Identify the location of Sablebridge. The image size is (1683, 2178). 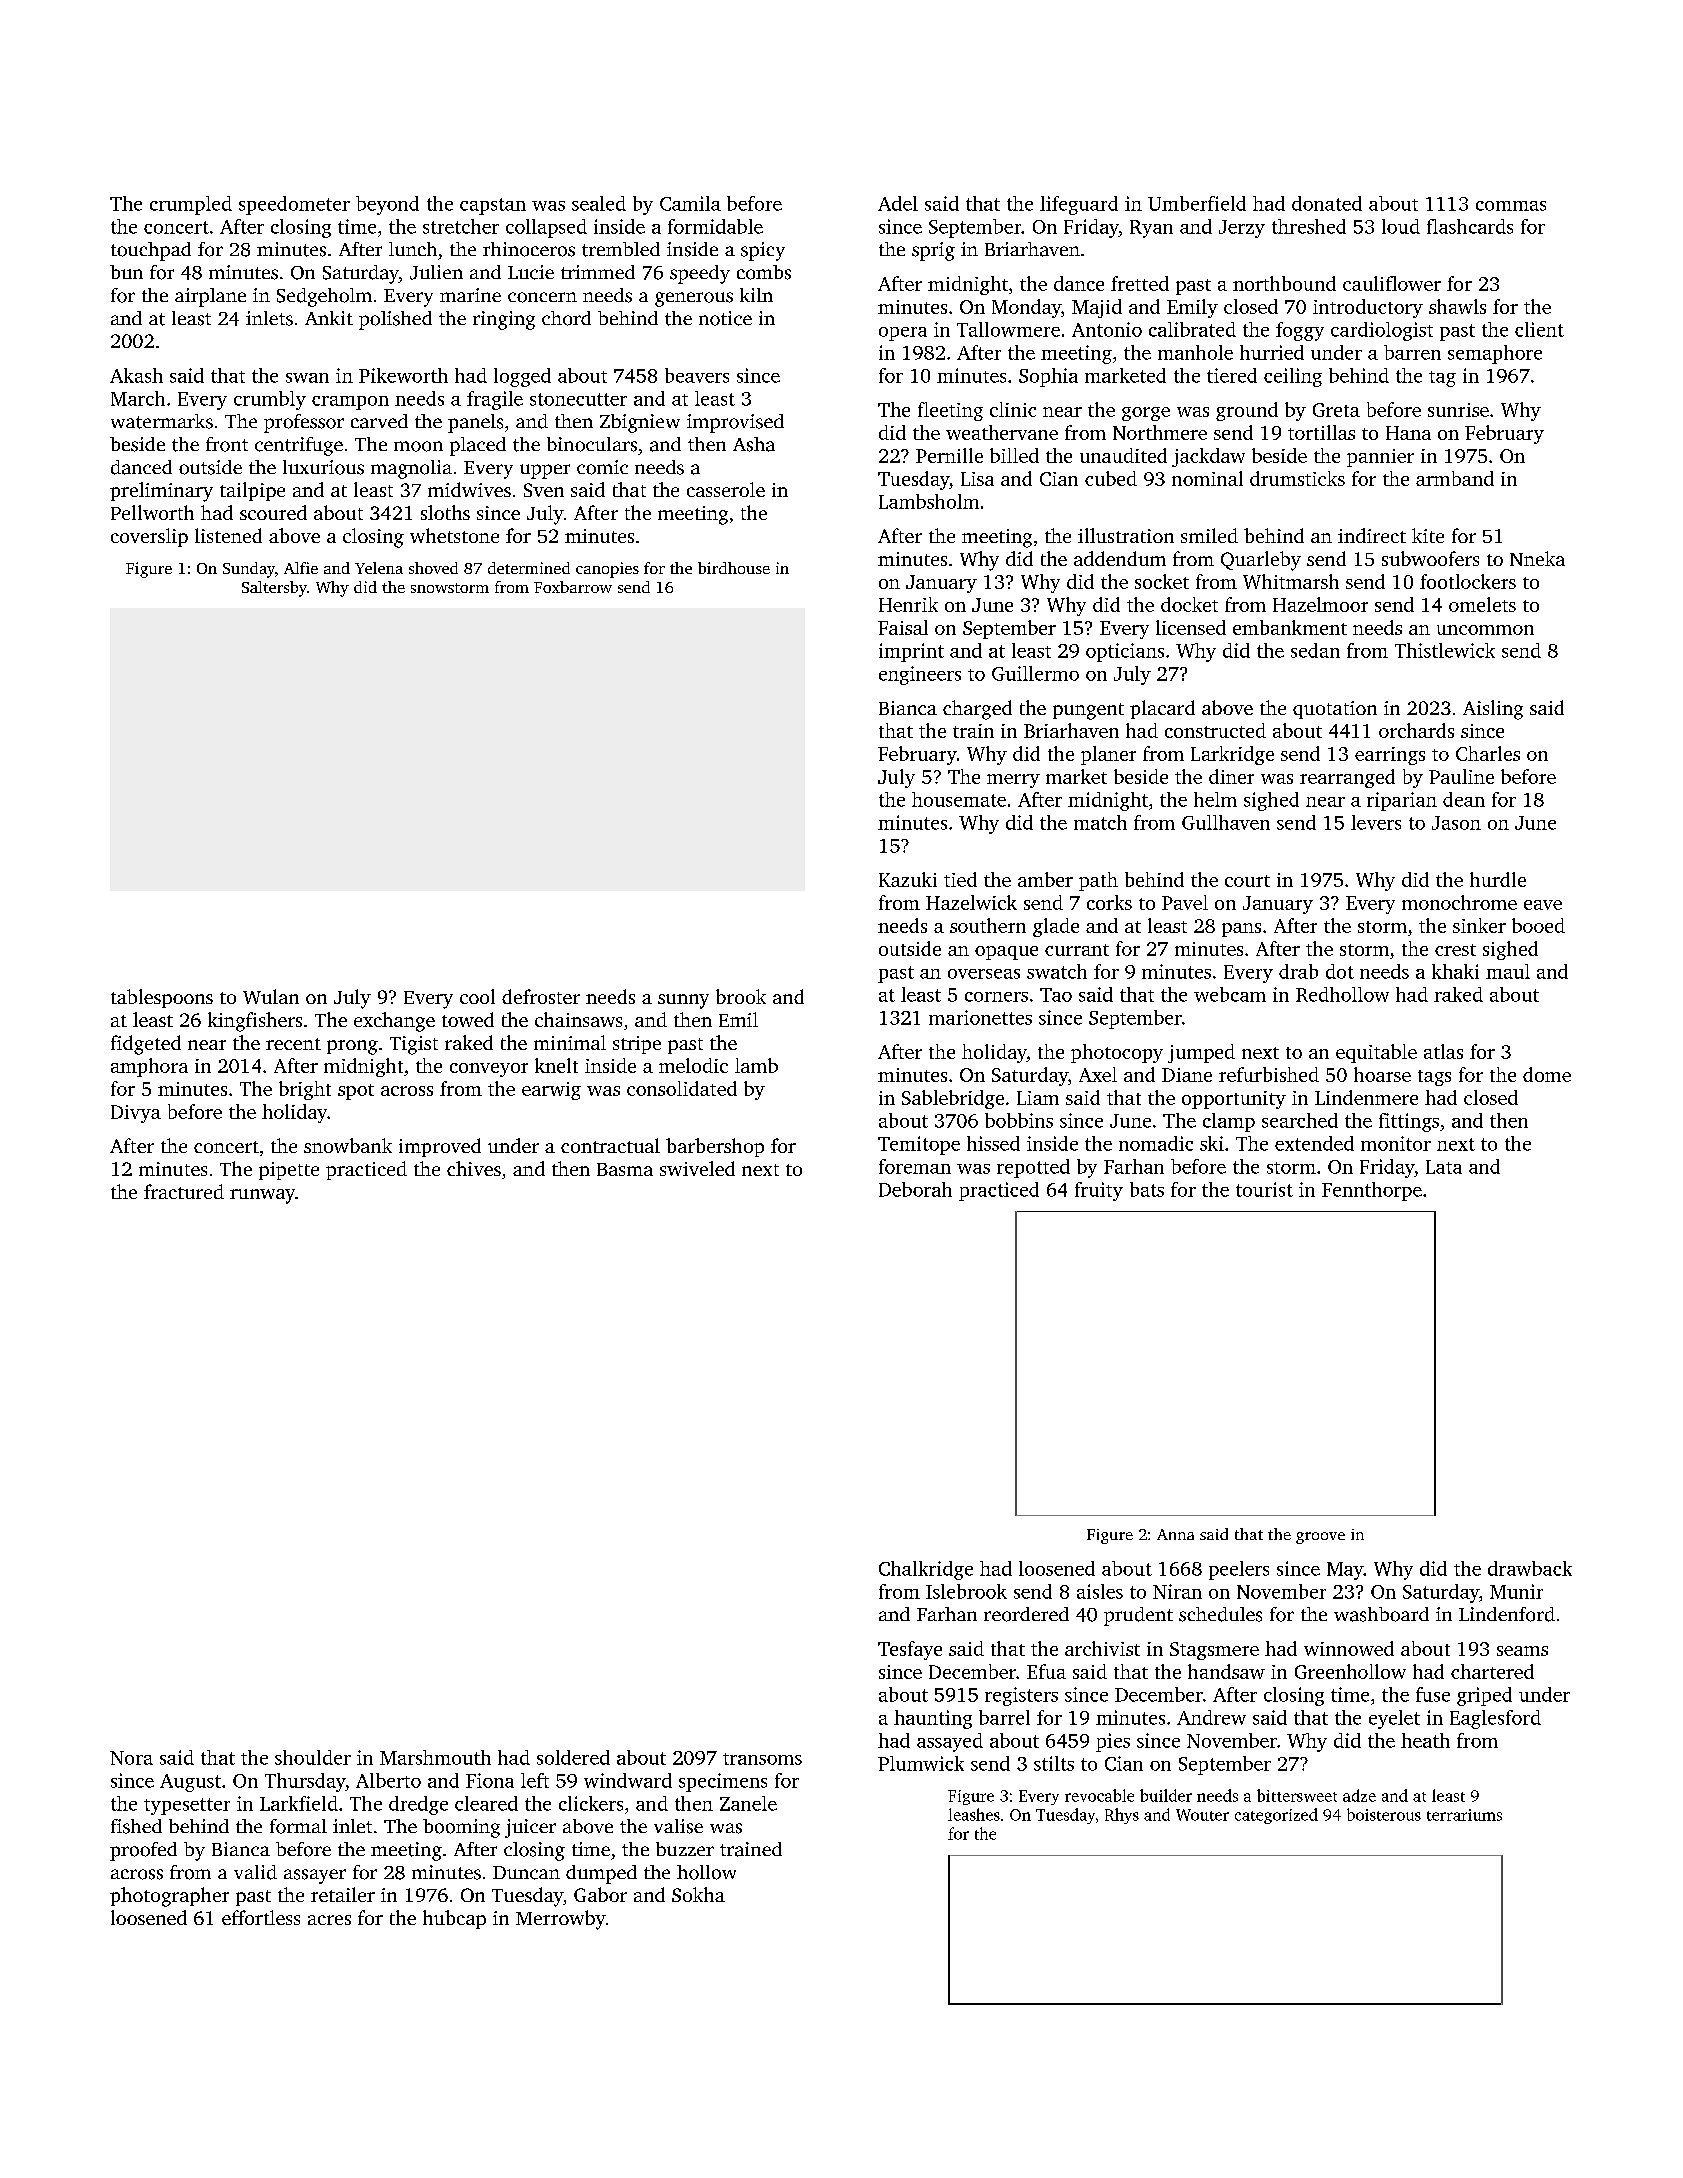
(953, 1099).
